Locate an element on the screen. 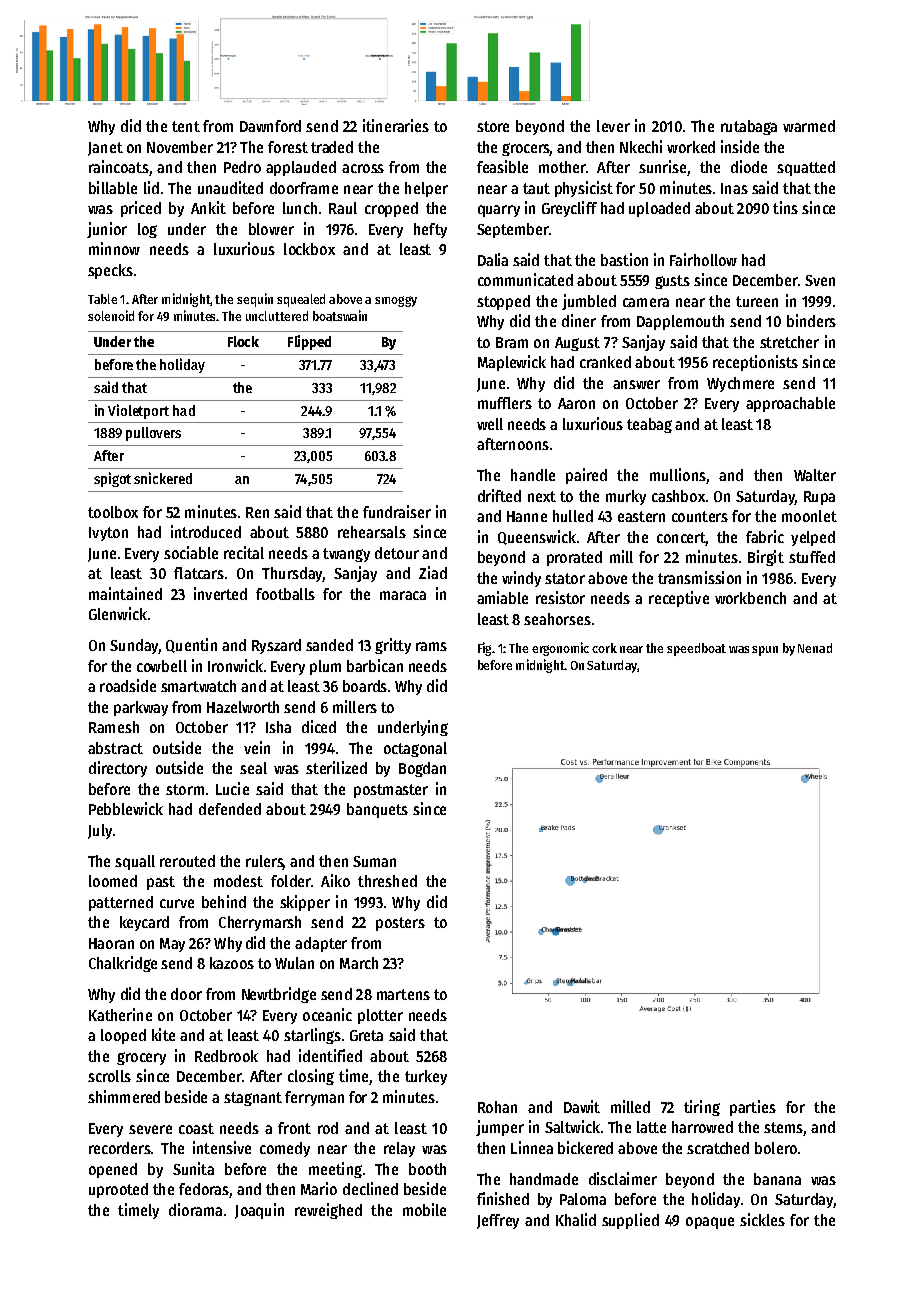 The height and width of the screenshot is (1308, 924). curve is located at coordinates (177, 903).
